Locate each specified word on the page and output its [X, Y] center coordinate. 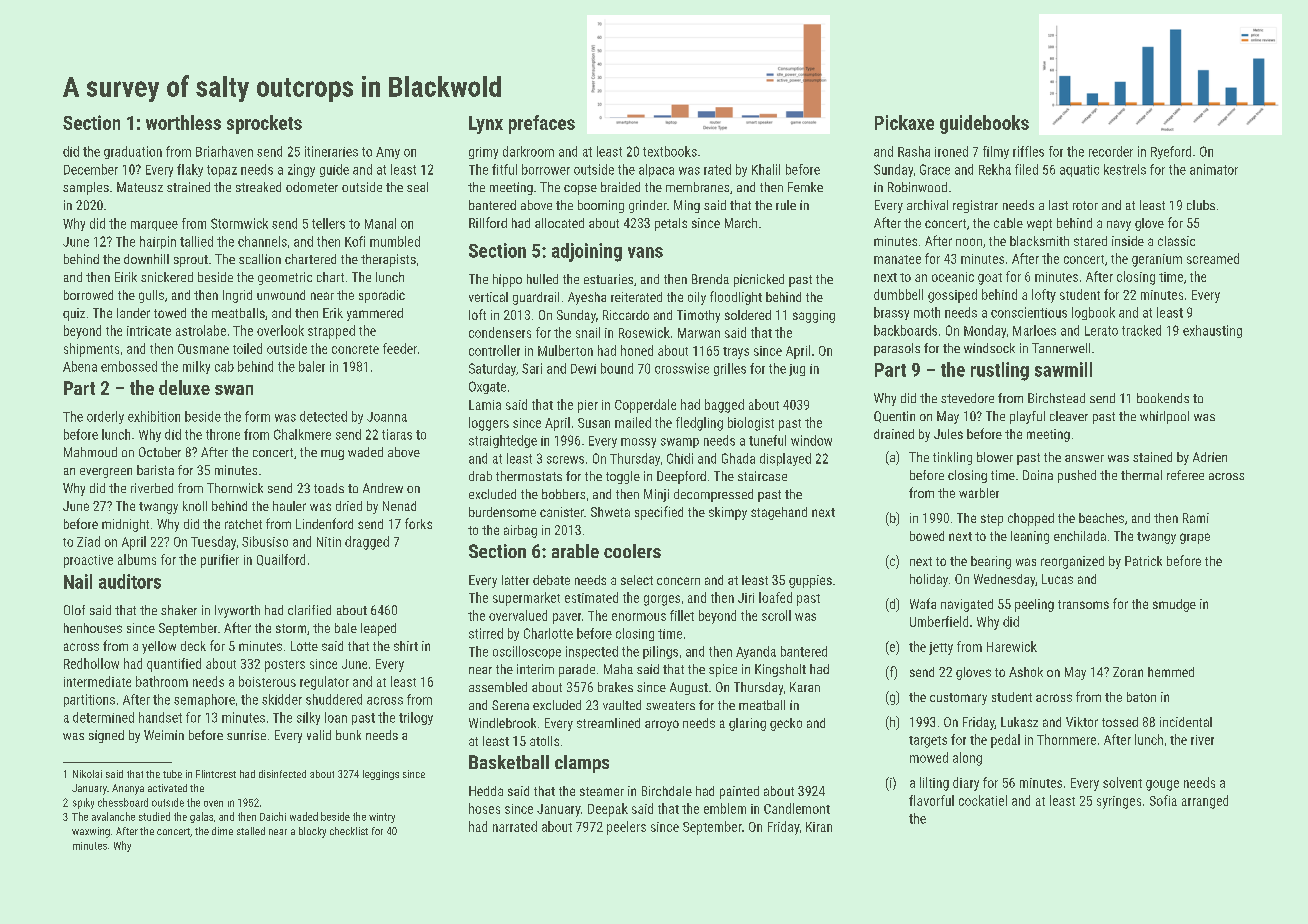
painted [739, 792]
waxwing [91, 832]
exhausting [1212, 331]
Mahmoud [90, 452]
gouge [1162, 785]
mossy [638, 443]
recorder [1111, 151]
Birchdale [667, 791]
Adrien [1210, 457]
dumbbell [898, 294]
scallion [260, 259]
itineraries [331, 151]
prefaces [542, 124]
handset [160, 717]
